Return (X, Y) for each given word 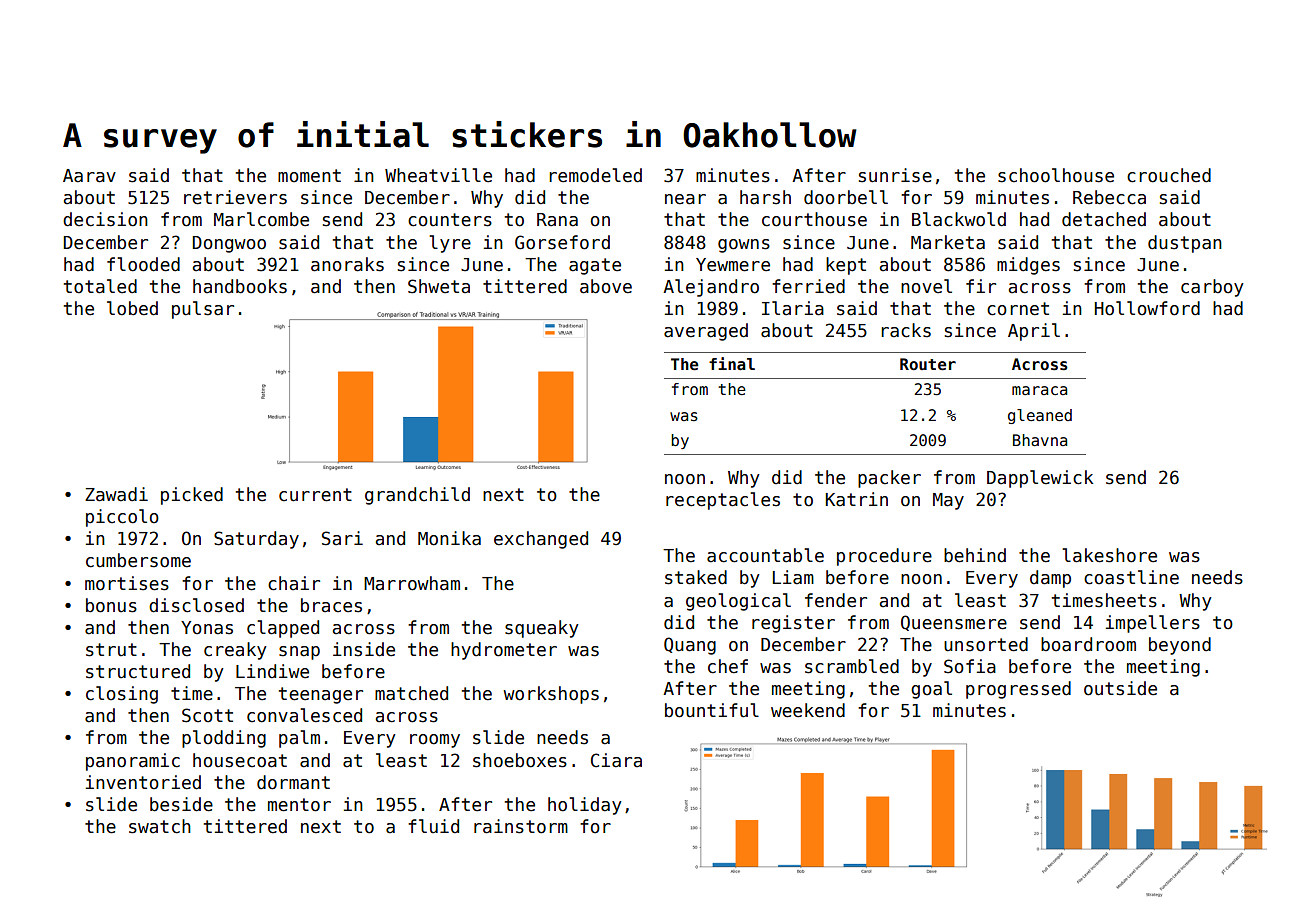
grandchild (417, 496)
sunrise (895, 175)
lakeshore (1110, 555)
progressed (1018, 690)
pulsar (203, 310)
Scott (207, 715)
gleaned (1040, 416)
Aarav (89, 176)
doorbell (846, 197)
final (732, 363)
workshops (551, 695)
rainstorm (521, 826)
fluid (433, 826)
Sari (342, 538)
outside (1120, 688)
